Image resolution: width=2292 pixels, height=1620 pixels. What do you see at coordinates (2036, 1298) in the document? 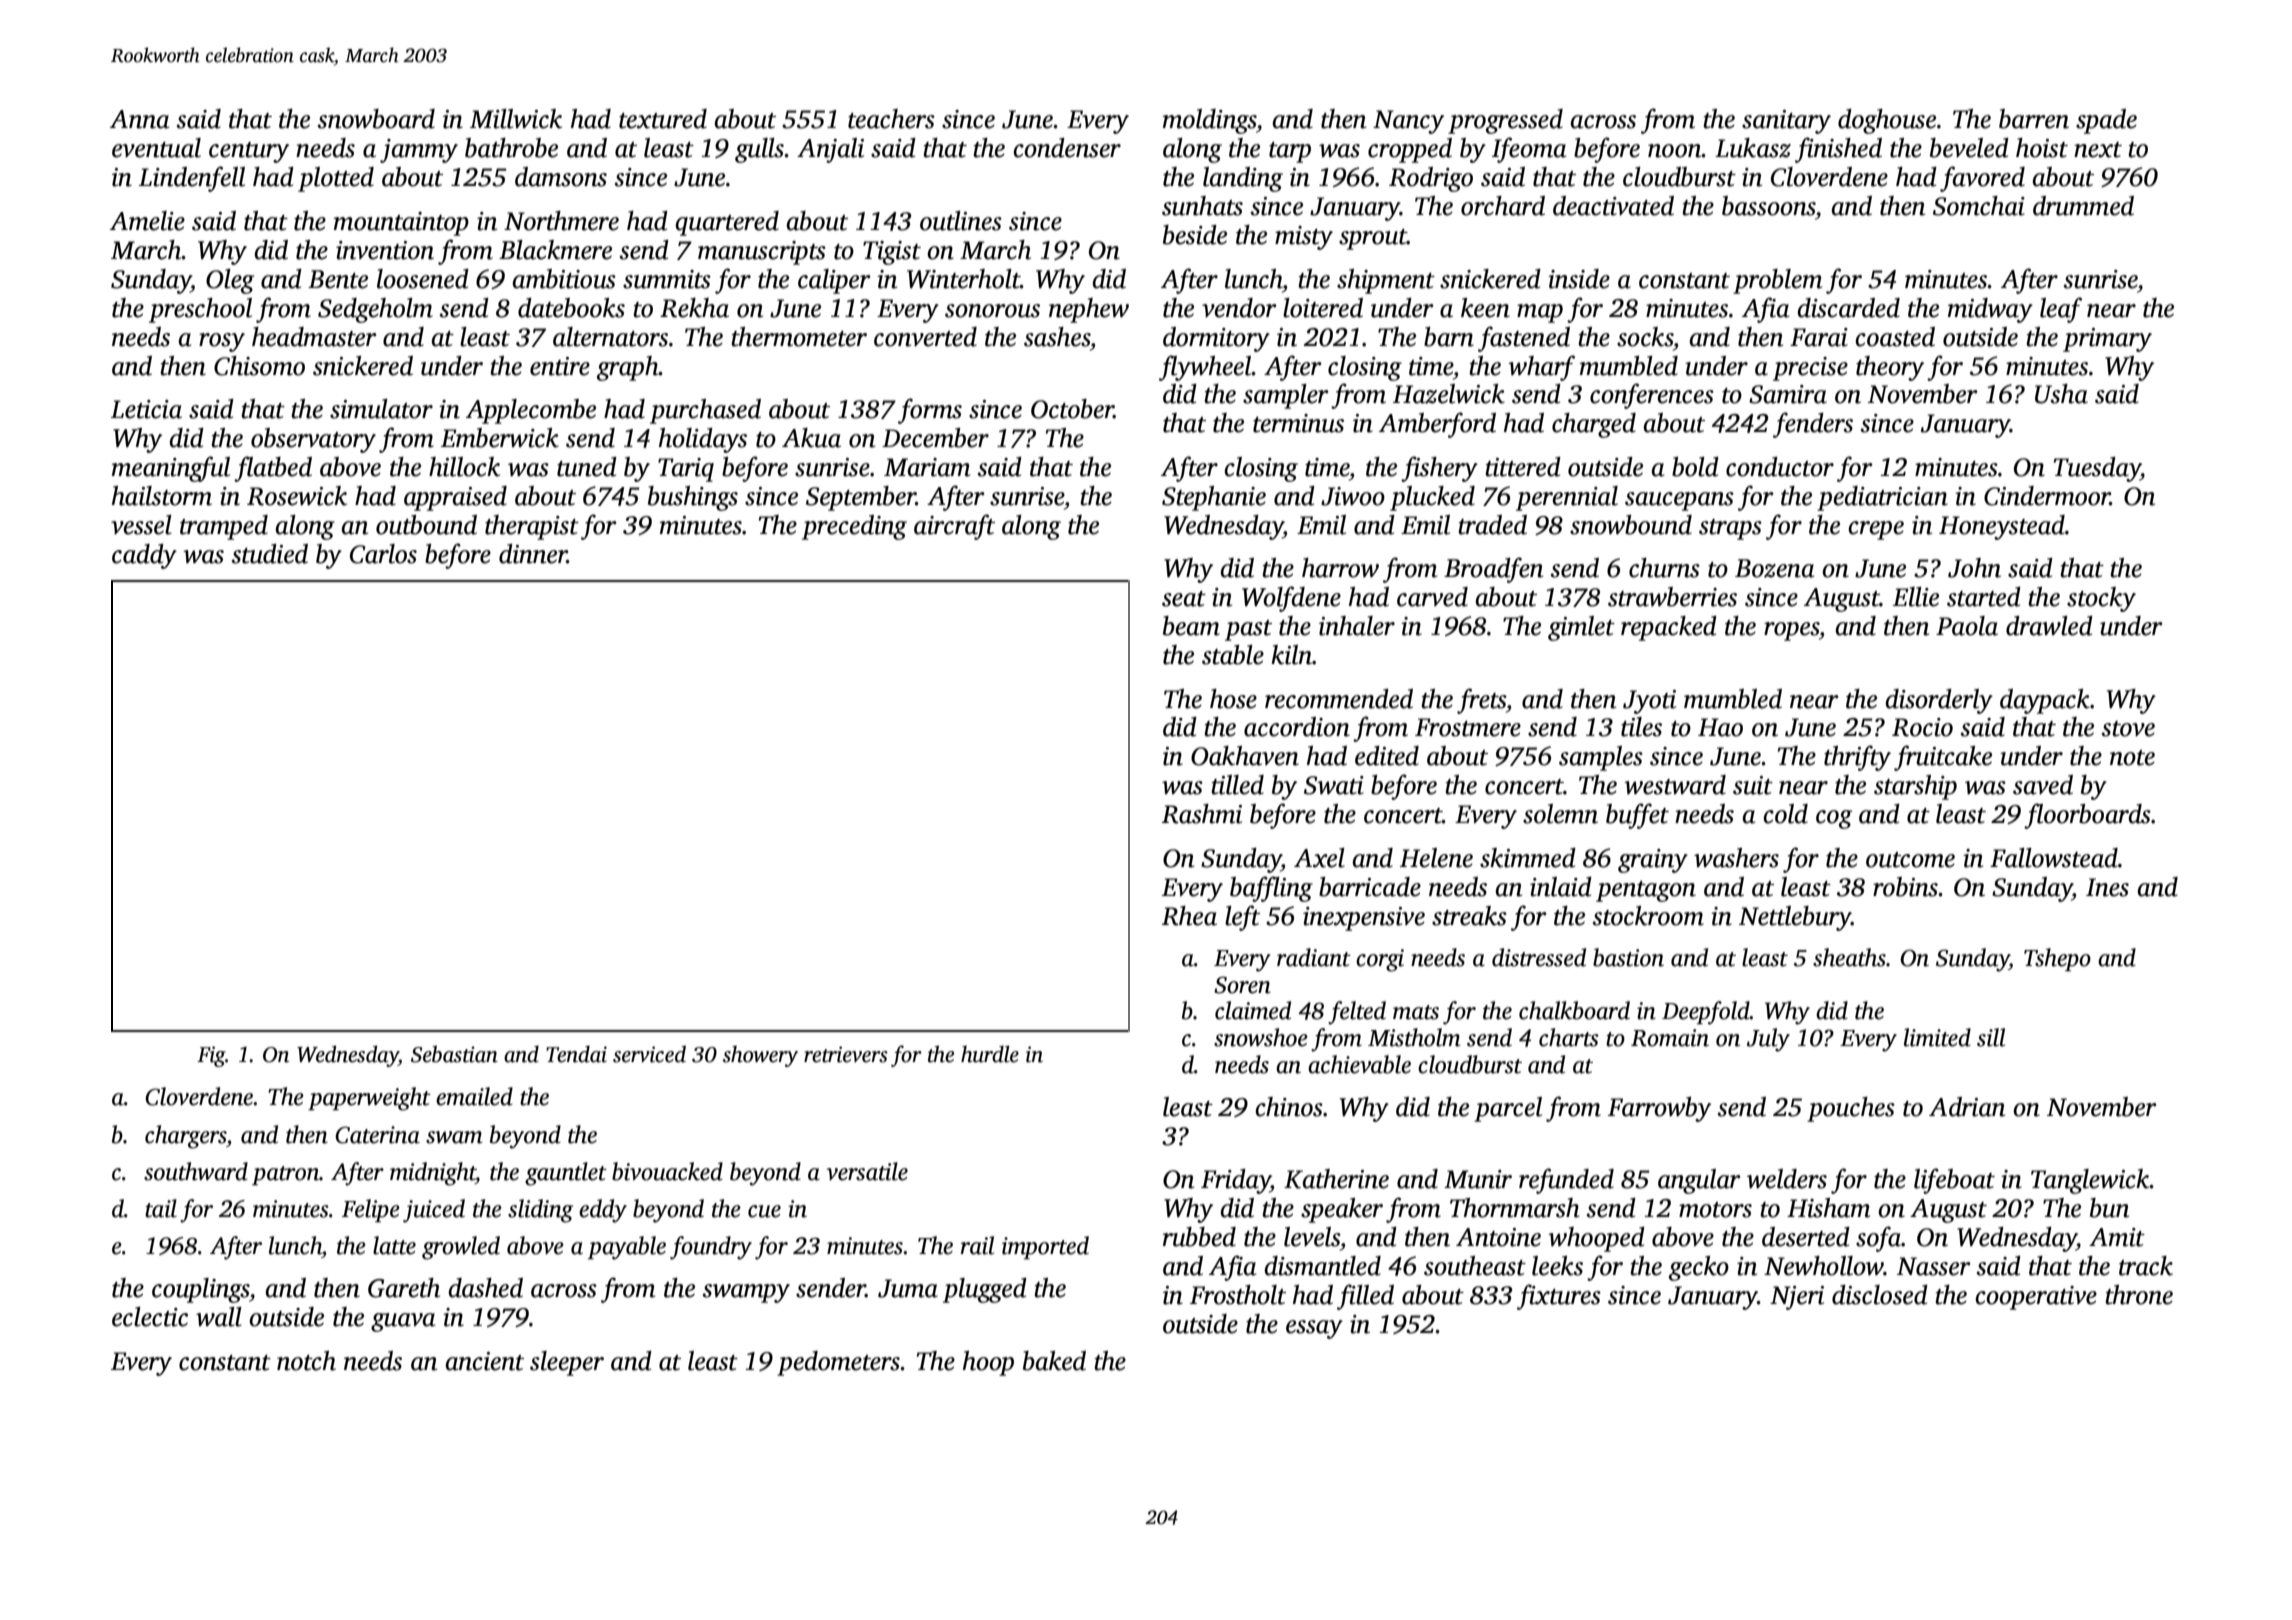
I see `cooperative` at bounding box center [2036, 1298].
